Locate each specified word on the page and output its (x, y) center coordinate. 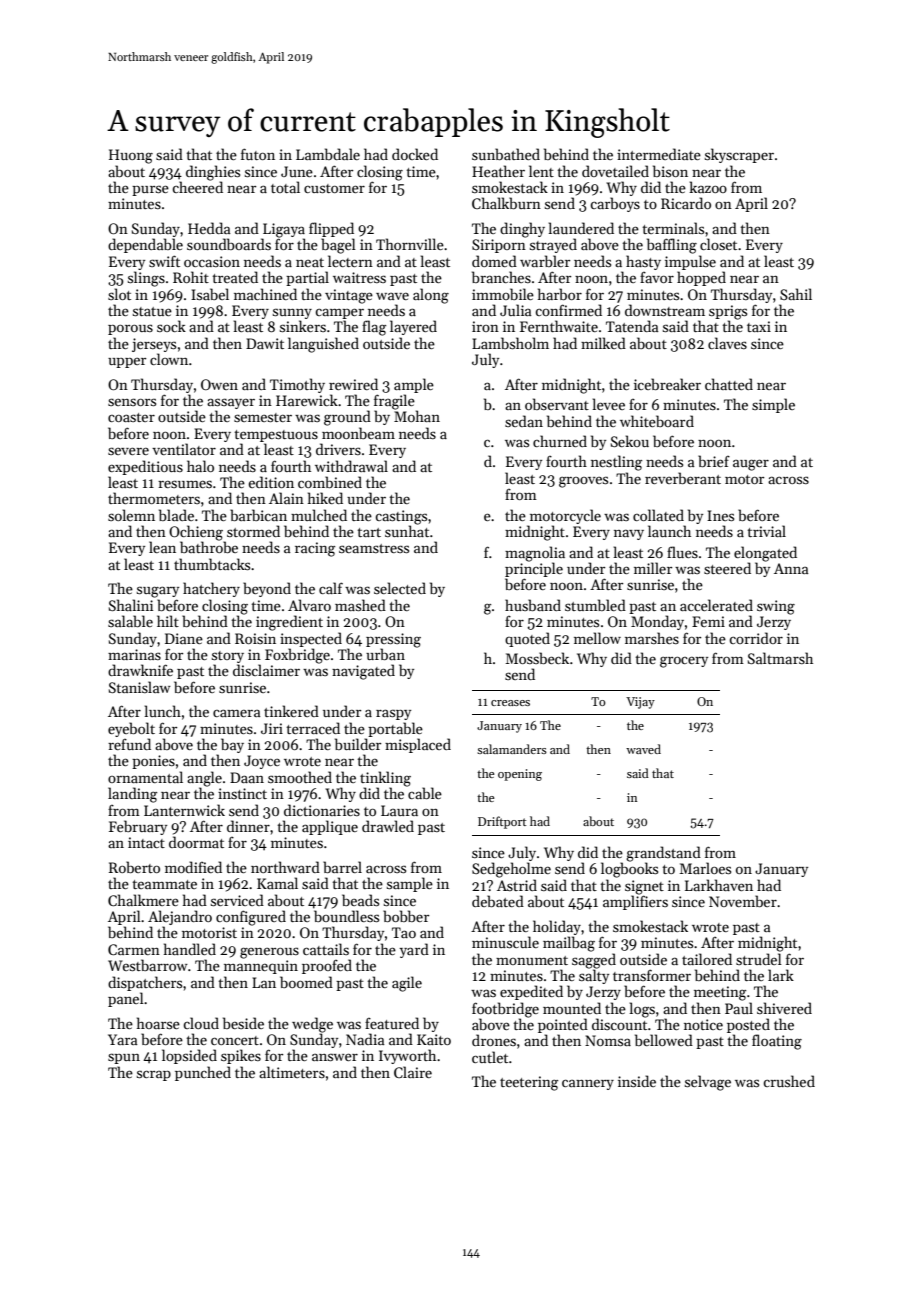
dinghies (213, 173)
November (743, 901)
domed (494, 261)
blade (176, 515)
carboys (615, 204)
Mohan (417, 416)
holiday (557, 927)
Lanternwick (184, 810)
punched (203, 1073)
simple (773, 405)
